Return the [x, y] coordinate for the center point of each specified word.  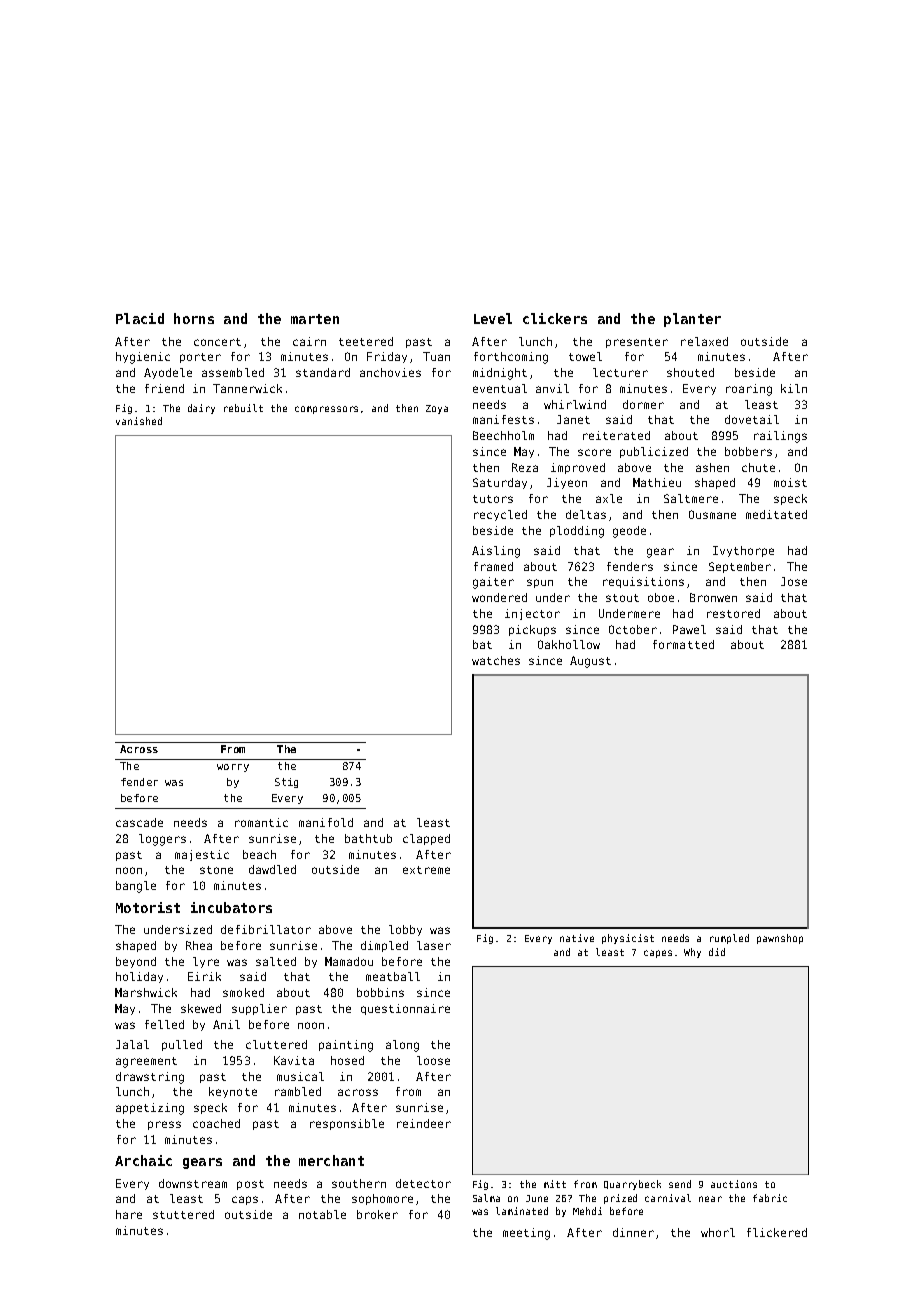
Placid [140, 318]
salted [276, 961]
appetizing [150, 1109]
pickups [532, 630]
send [680, 1184]
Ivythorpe [743, 551]
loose [433, 1060]
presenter [637, 343]
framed [493, 566]
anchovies [390, 372]
